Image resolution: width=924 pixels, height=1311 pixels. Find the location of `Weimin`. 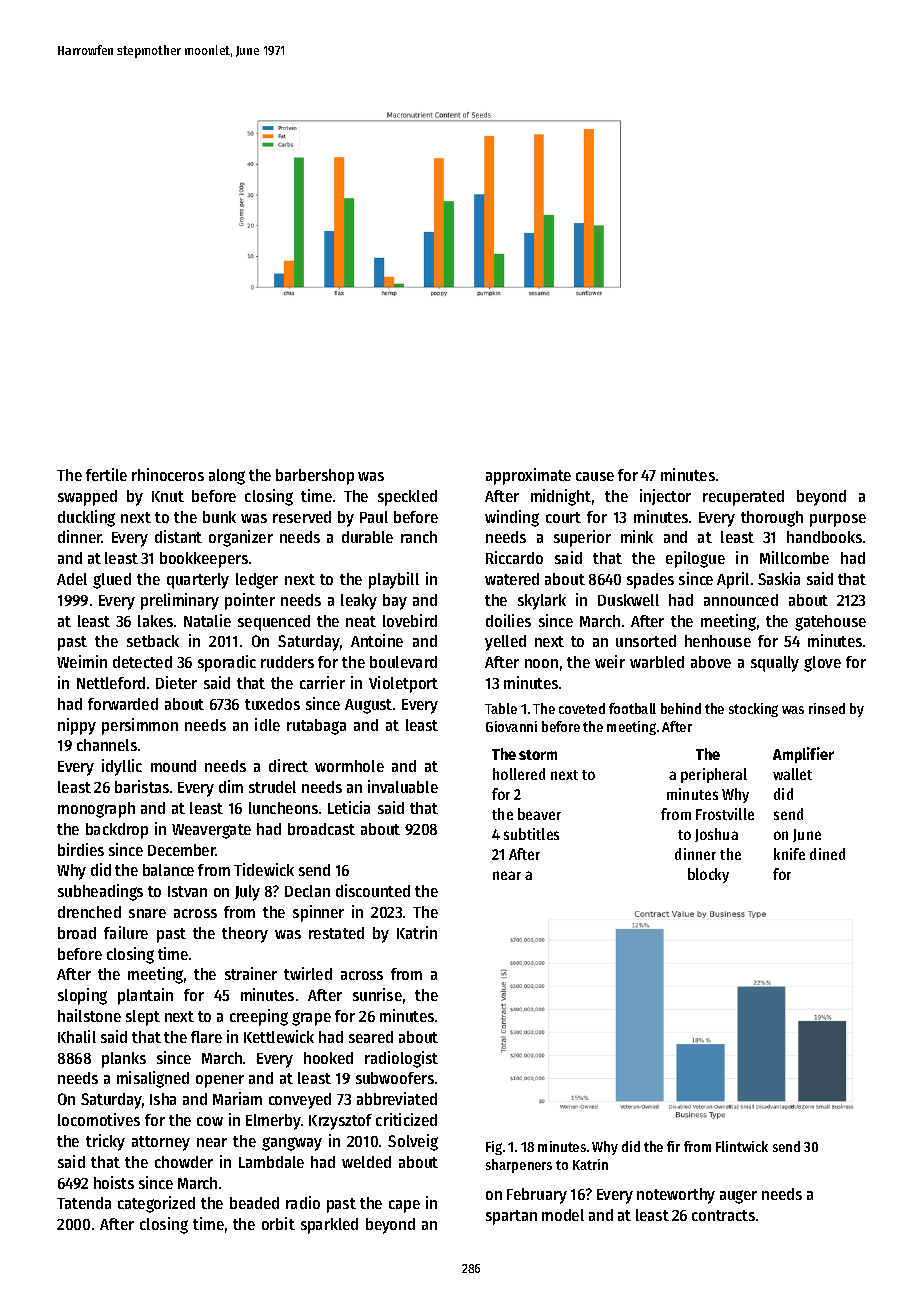

Weimin is located at coordinates (82, 661).
